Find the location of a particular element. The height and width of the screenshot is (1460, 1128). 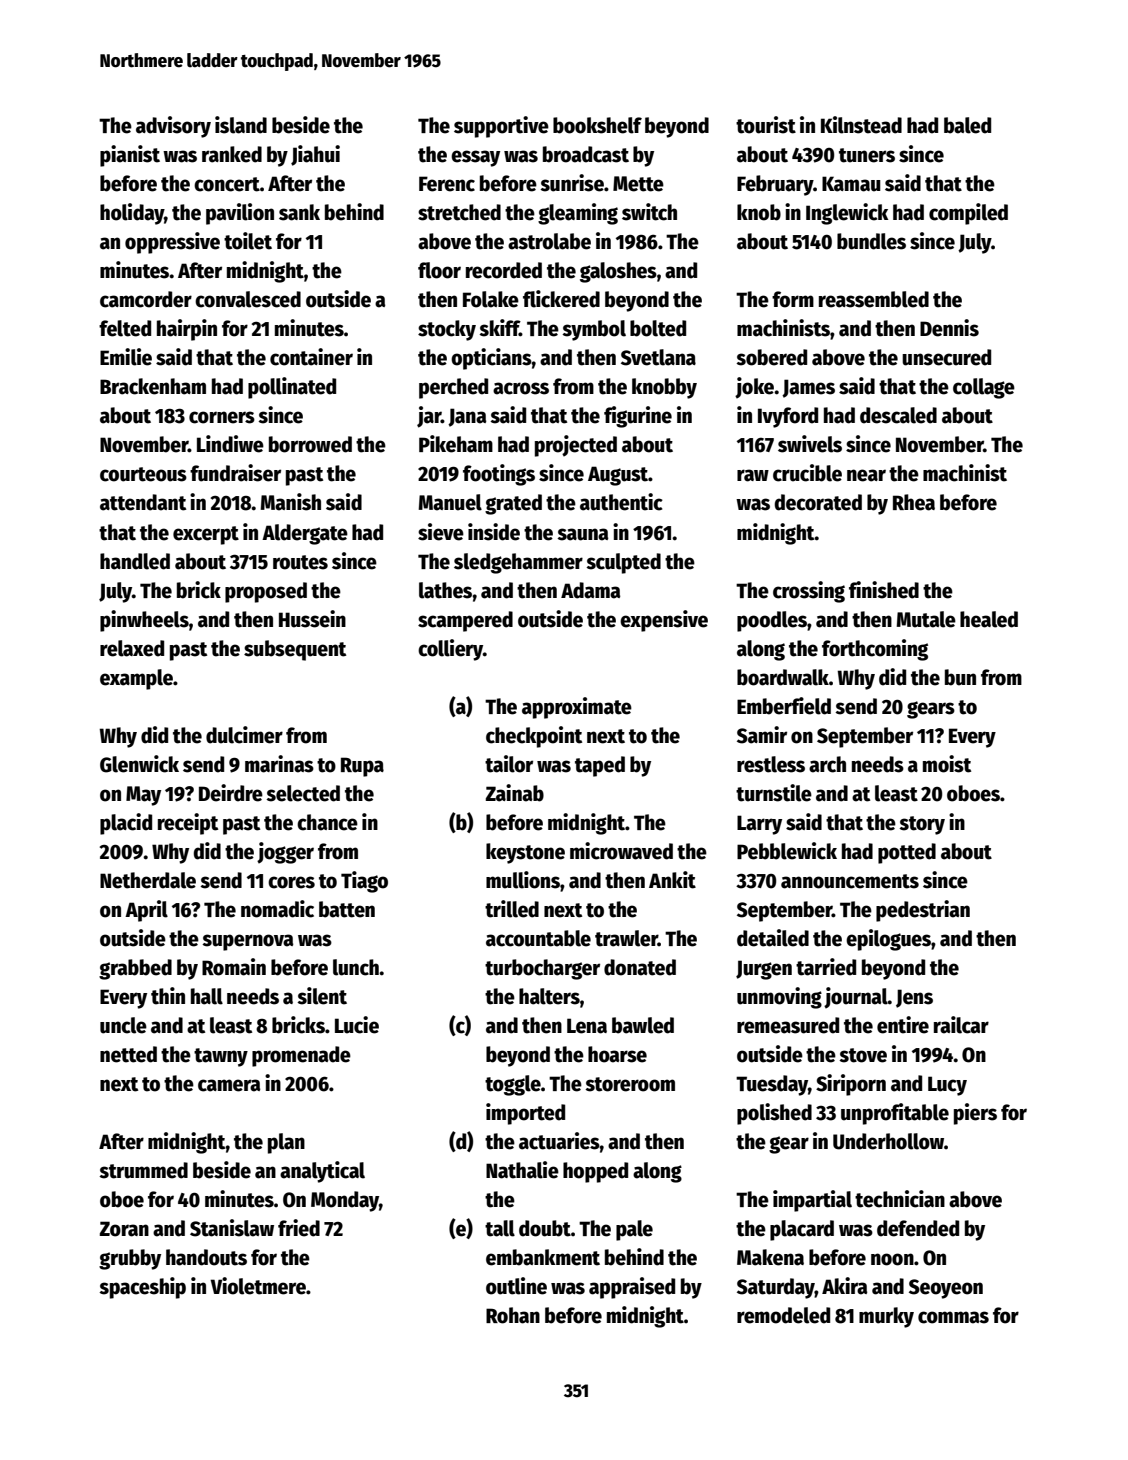

Lena is located at coordinates (587, 1026).
